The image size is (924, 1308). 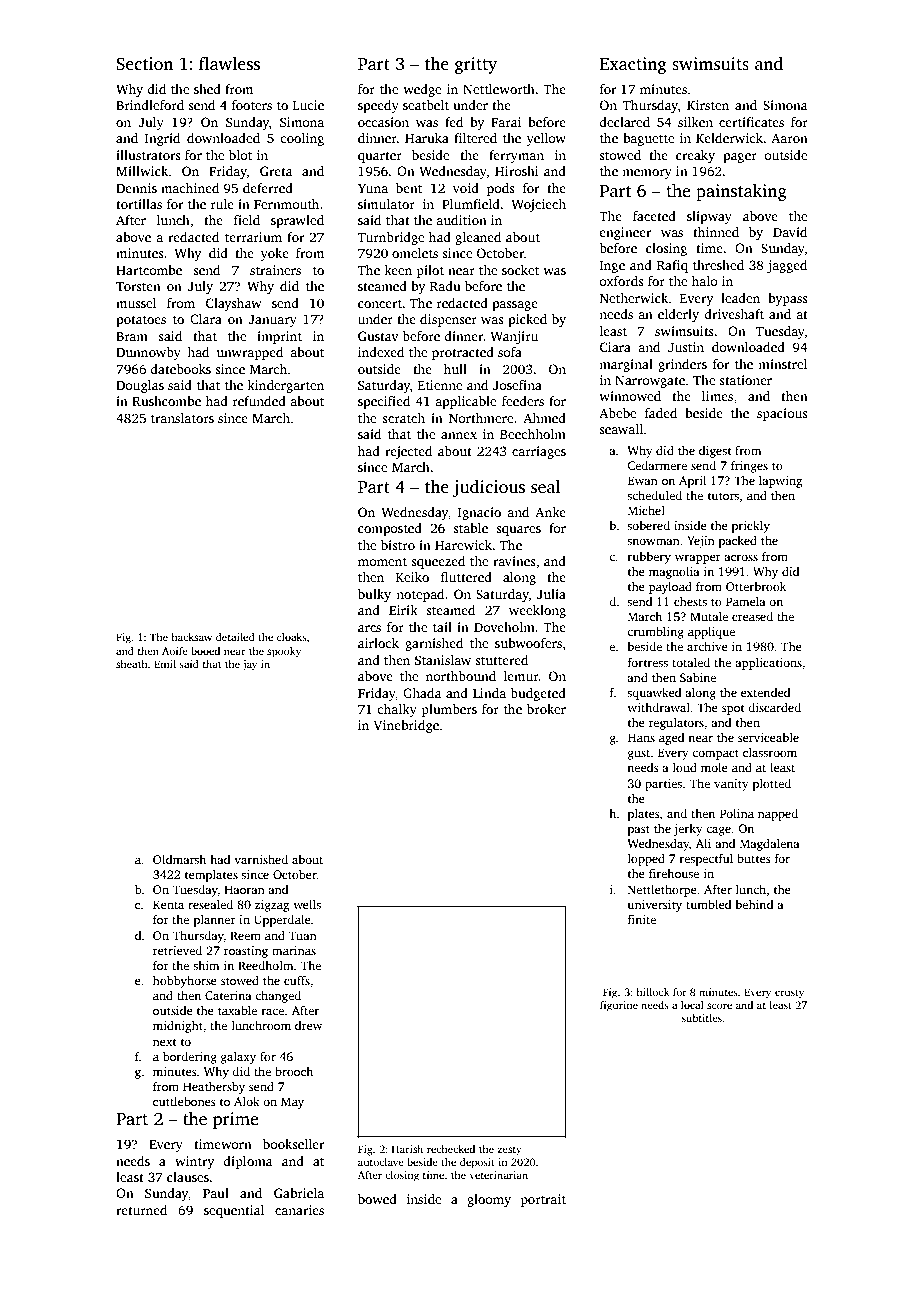 I want to click on subtitles, so click(x=702, y=1018).
